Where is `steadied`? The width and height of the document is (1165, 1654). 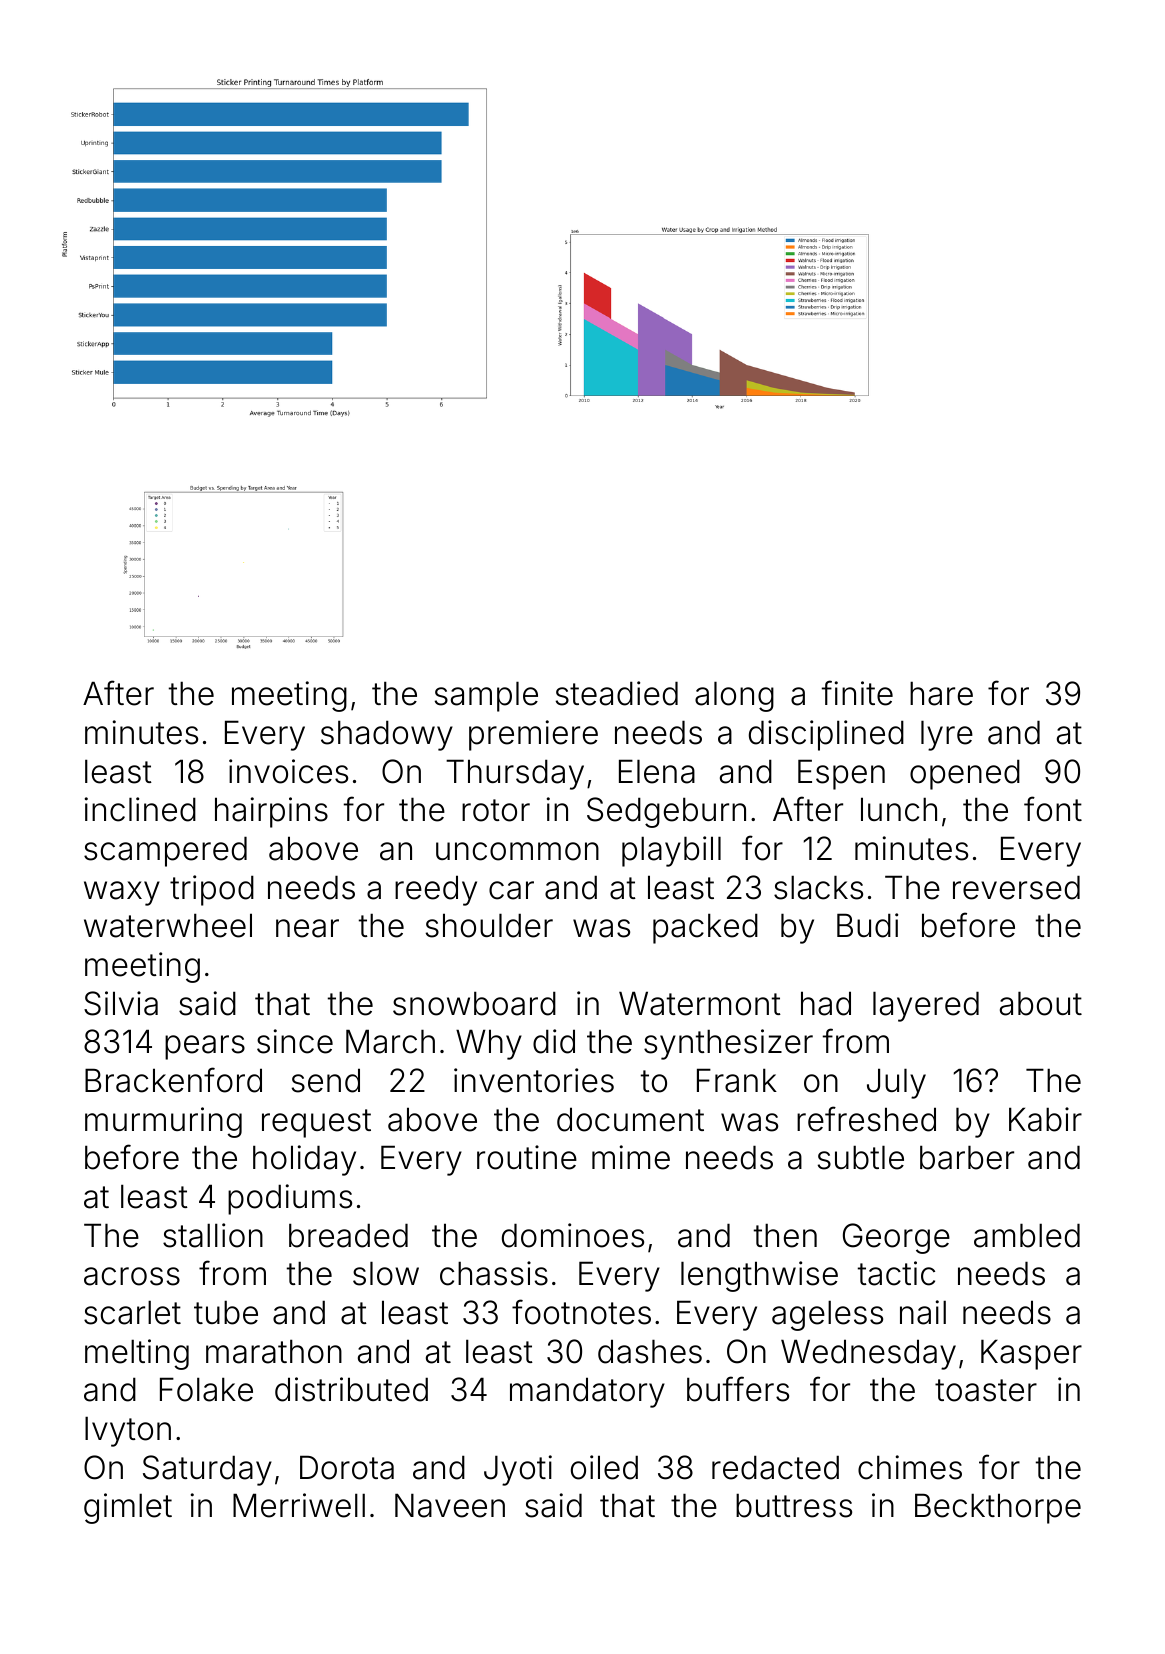
steadied is located at coordinates (617, 693).
